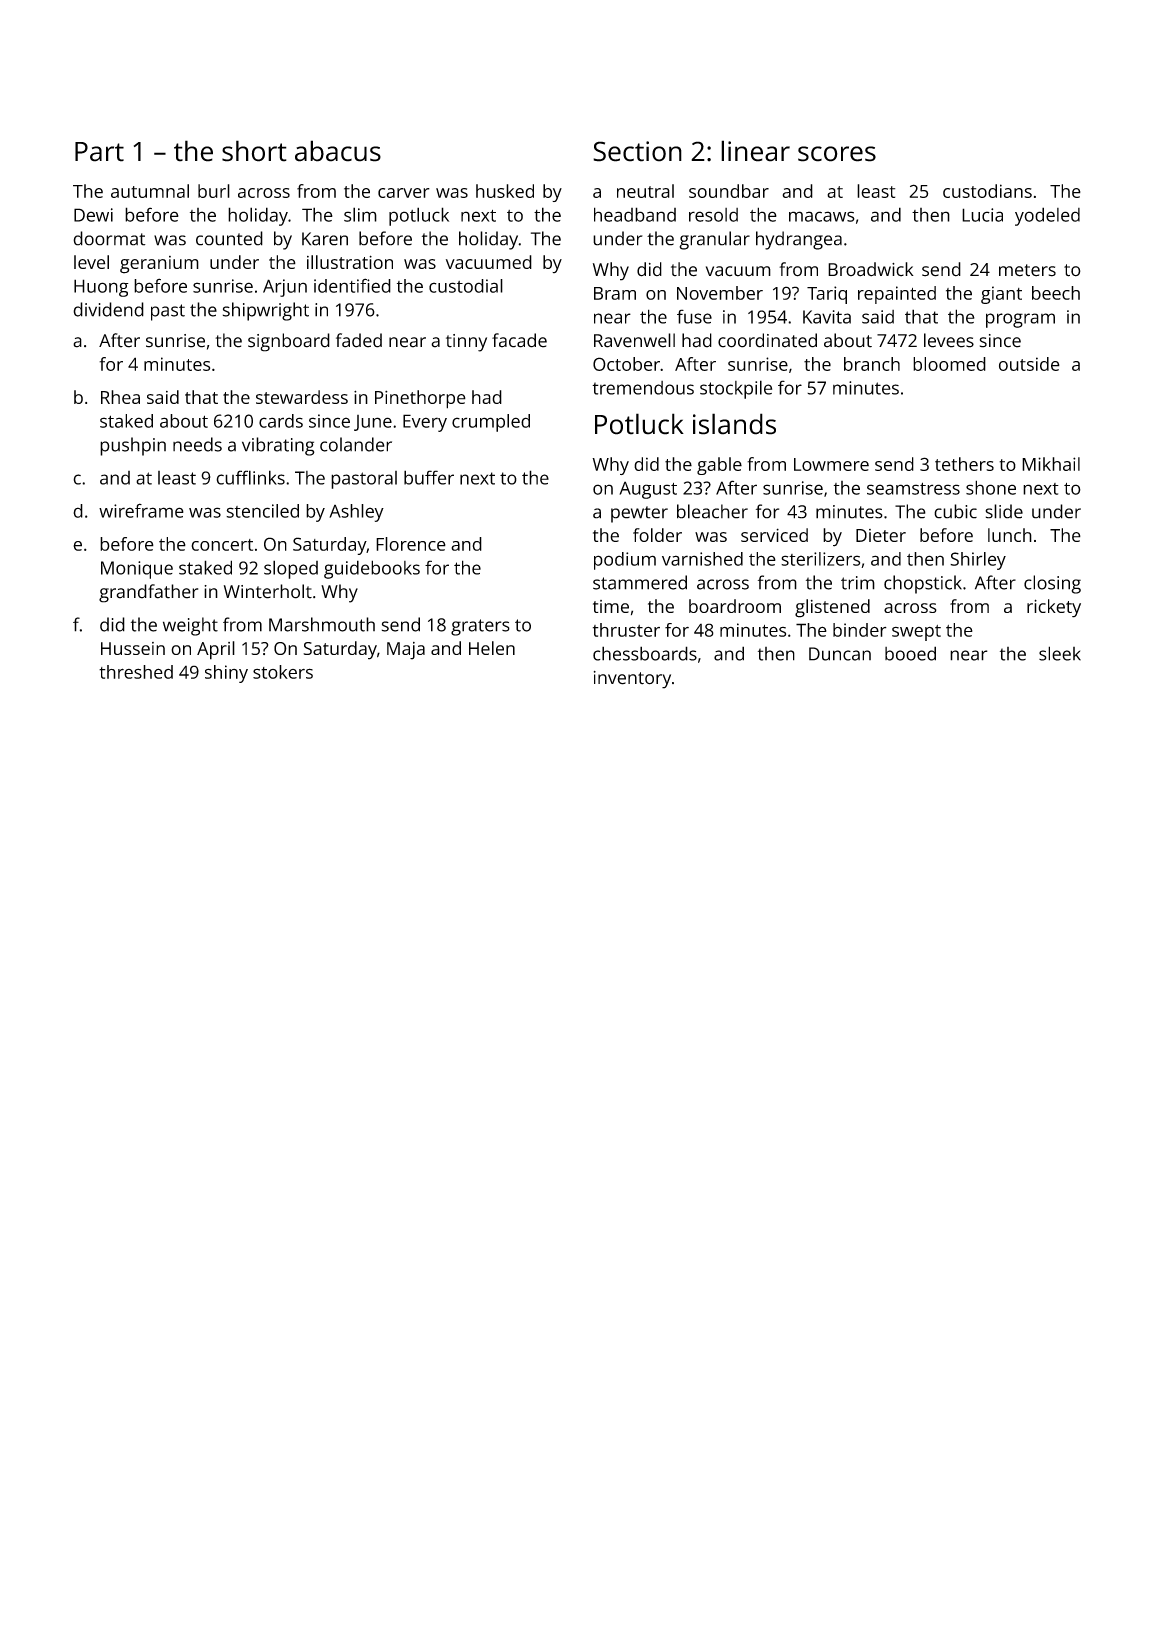 Image resolution: width=1154 pixels, height=1633 pixels. What do you see at coordinates (837, 154) in the image?
I see `scores` at bounding box center [837, 154].
